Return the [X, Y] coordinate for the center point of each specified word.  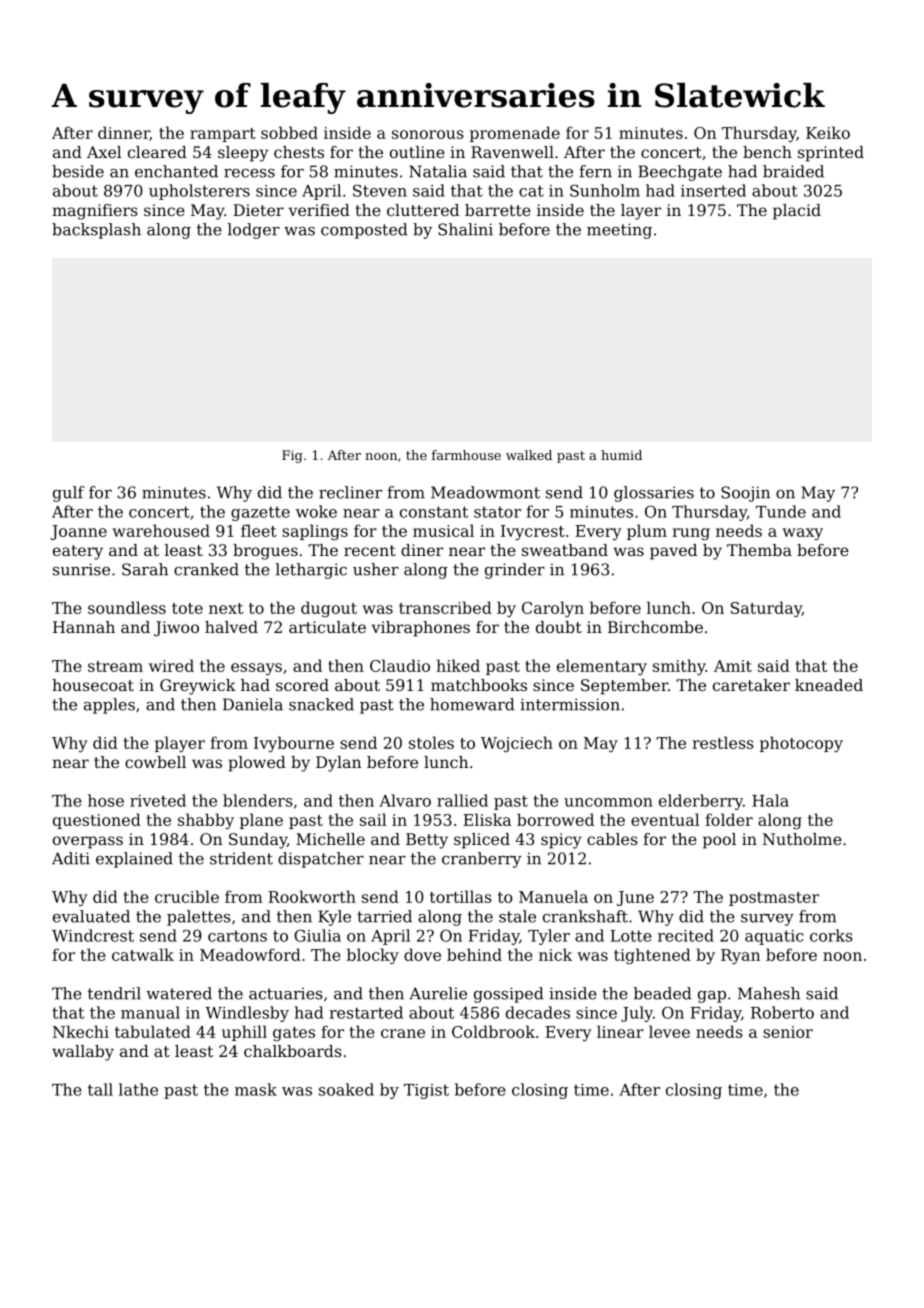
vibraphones [420, 629]
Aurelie [438, 993]
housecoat [93, 685]
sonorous [428, 134]
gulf [69, 494]
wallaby [83, 1053]
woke [316, 511]
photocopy [801, 744]
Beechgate [680, 173]
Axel [104, 152]
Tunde [781, 511]
